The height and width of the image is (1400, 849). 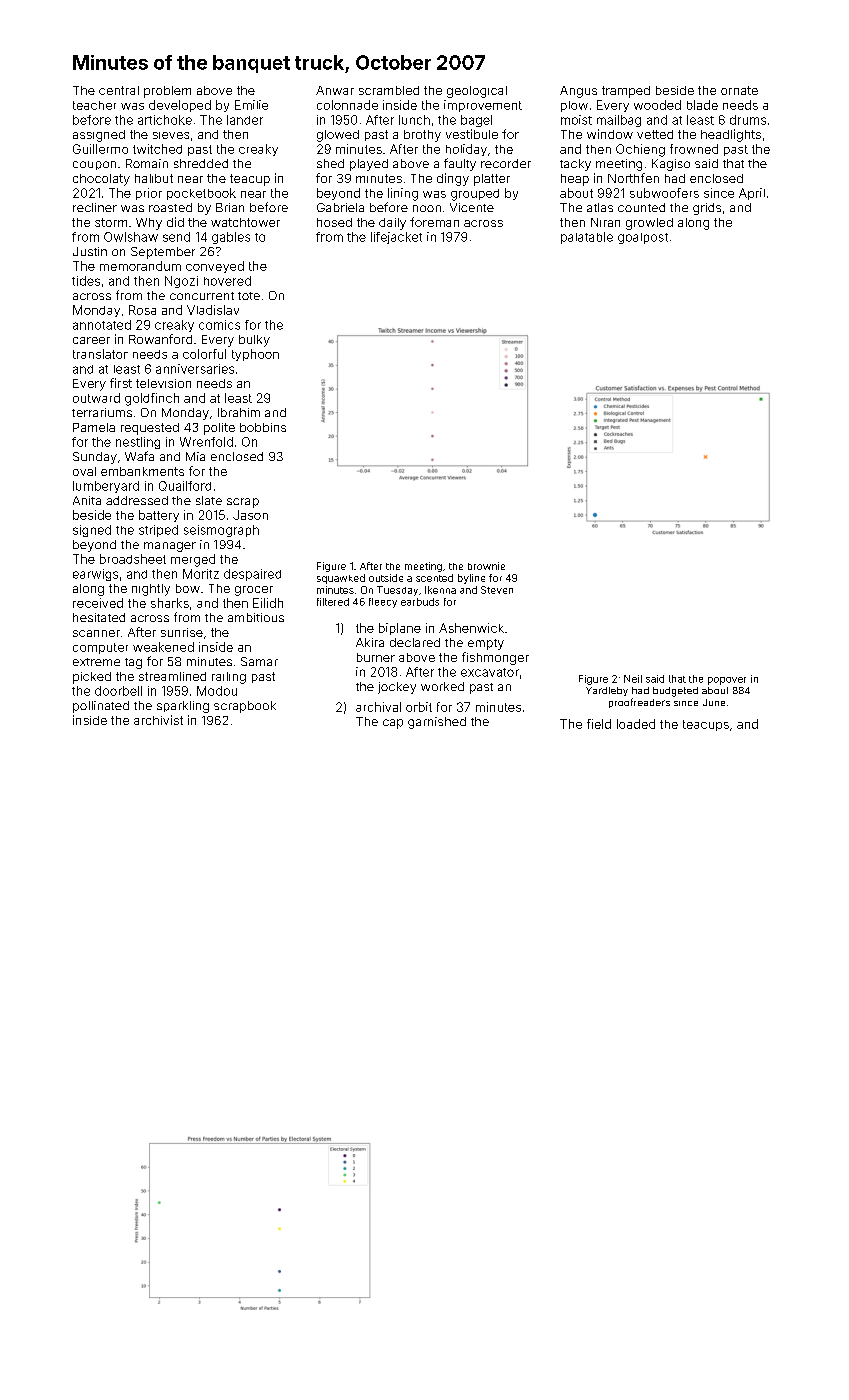 What do you see at coordinates (386, 578) in the image?
I see `outside` at bounding box center [386, 578].
